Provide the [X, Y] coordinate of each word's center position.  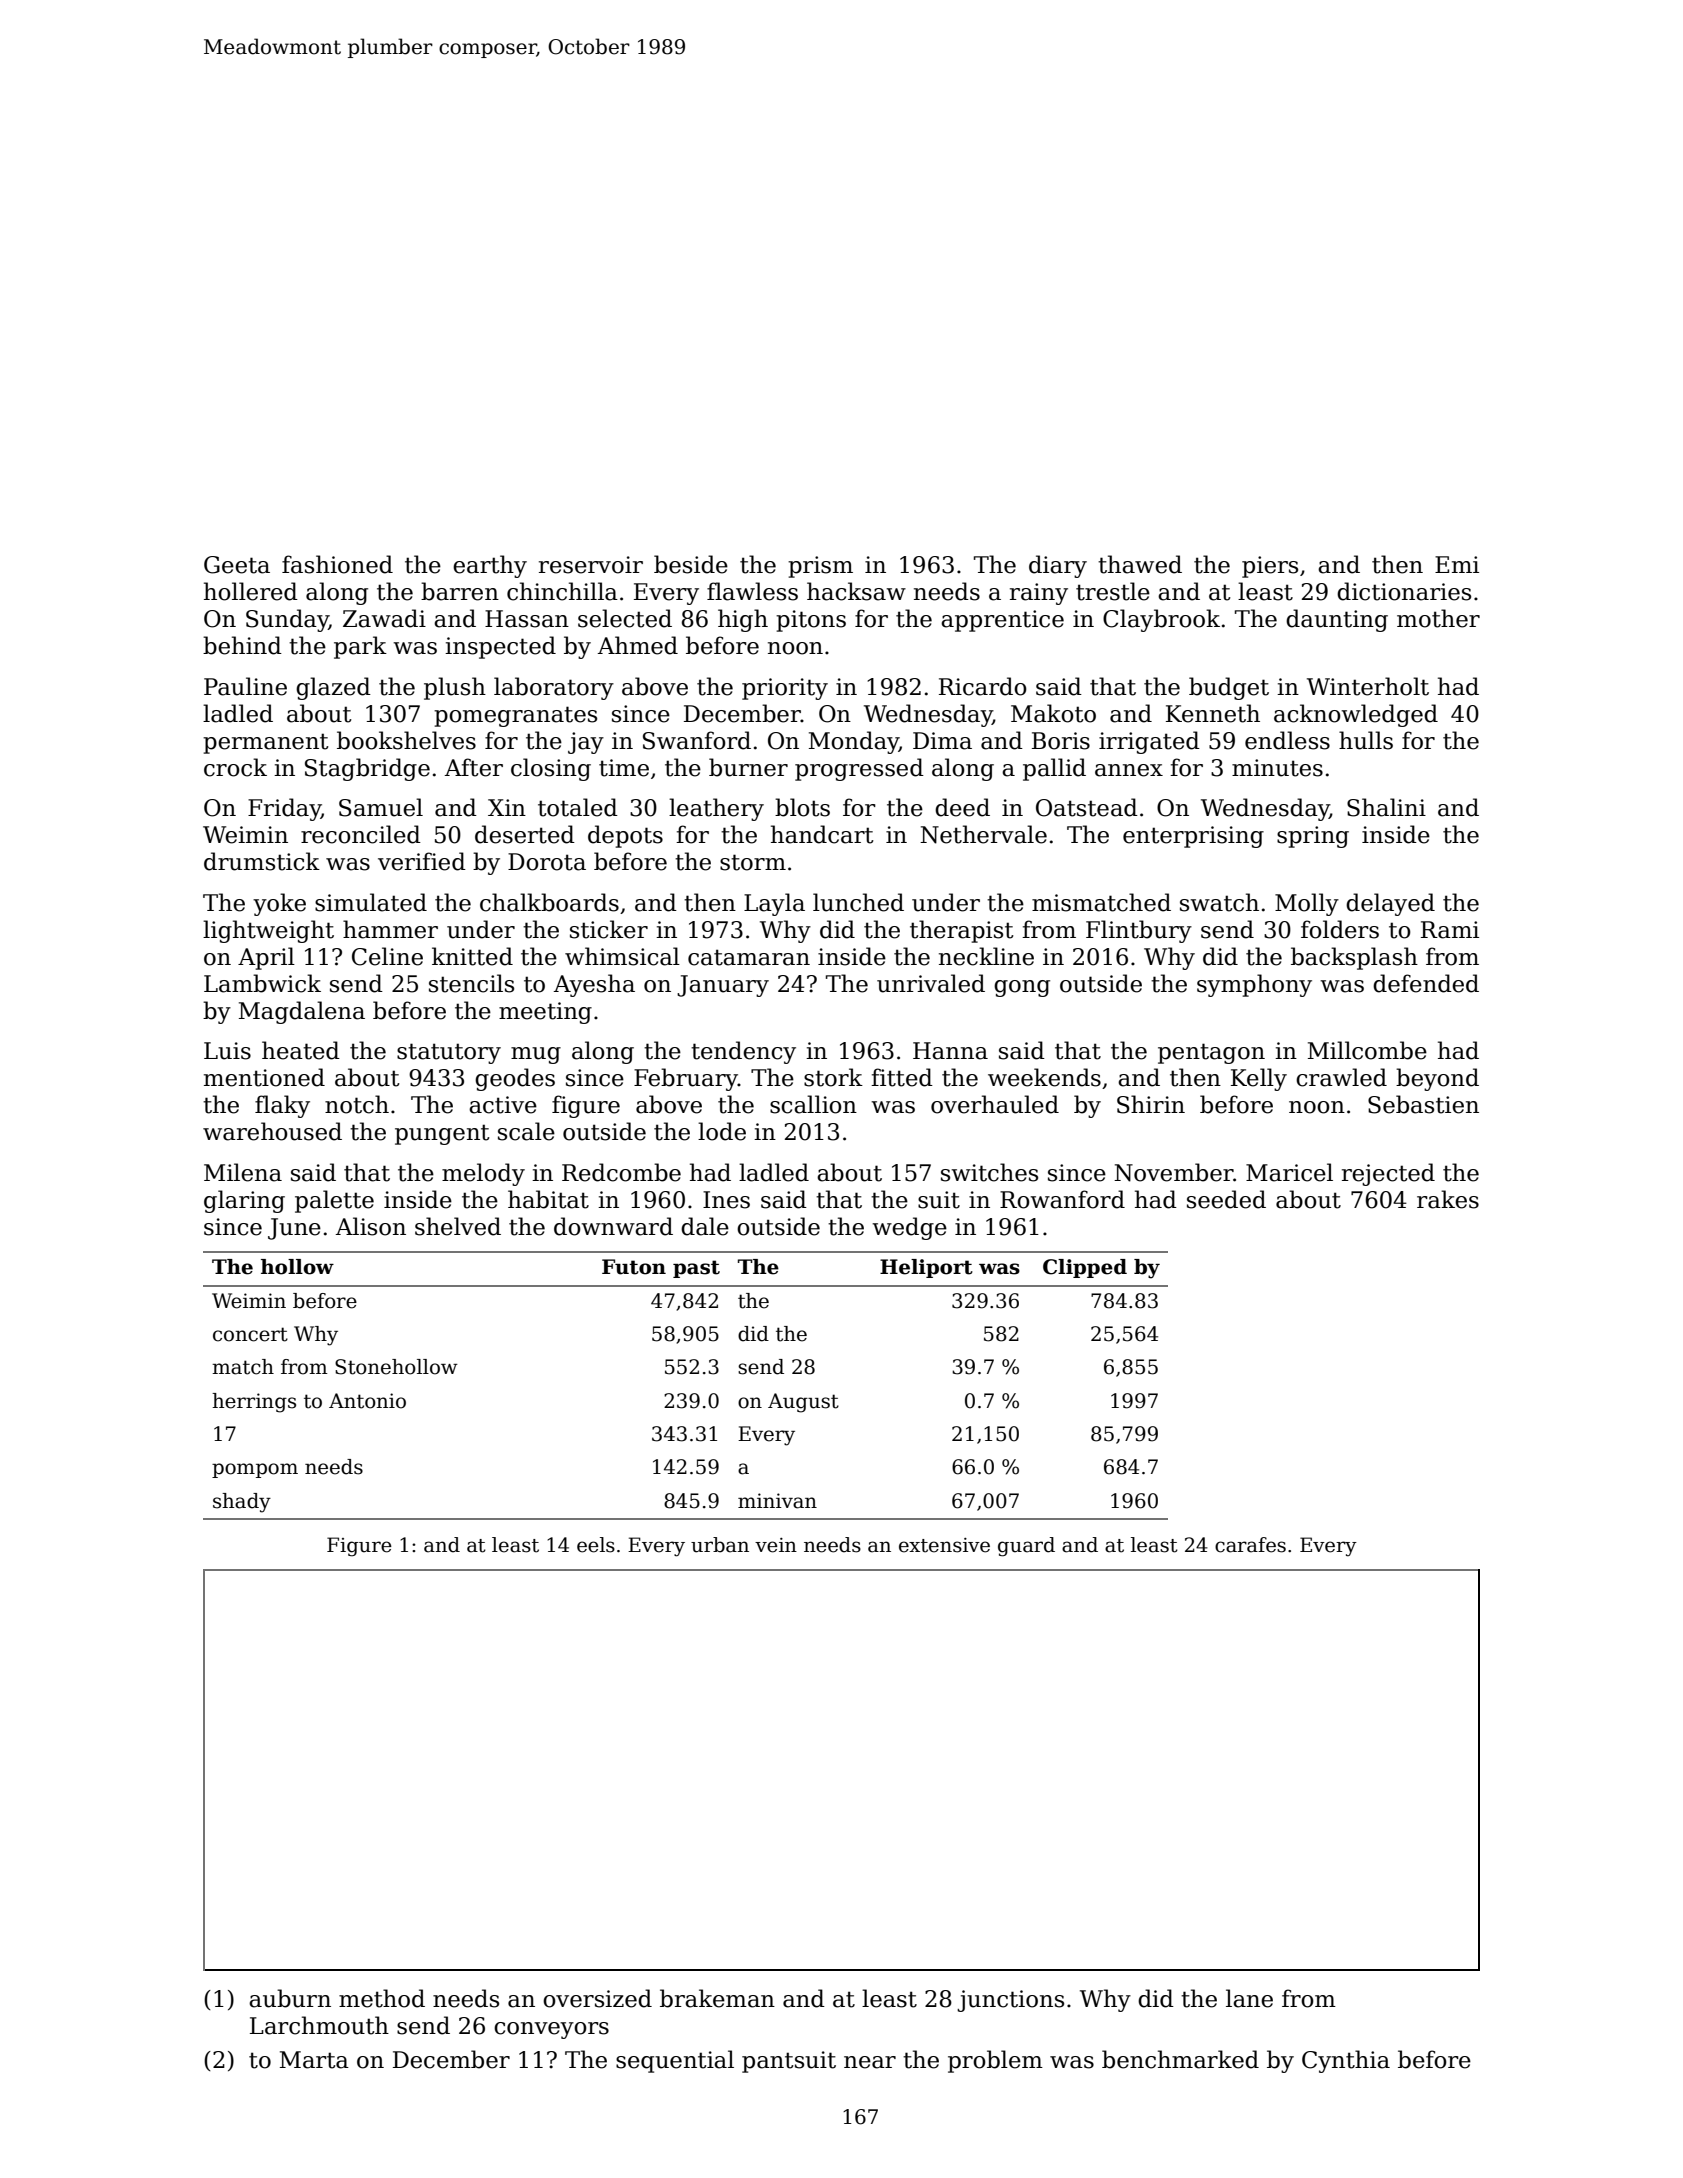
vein [776, 1545]
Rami [1450, 930]
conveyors [551, 2030]
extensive [944, 1545]
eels [596, 1545]
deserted [525, 834]
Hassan [527, 619]
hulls [1366, 740]
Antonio [367, 1401]
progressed [859, 769]
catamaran [749, 957]
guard [1026, 1547]
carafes [1250, 1545]
